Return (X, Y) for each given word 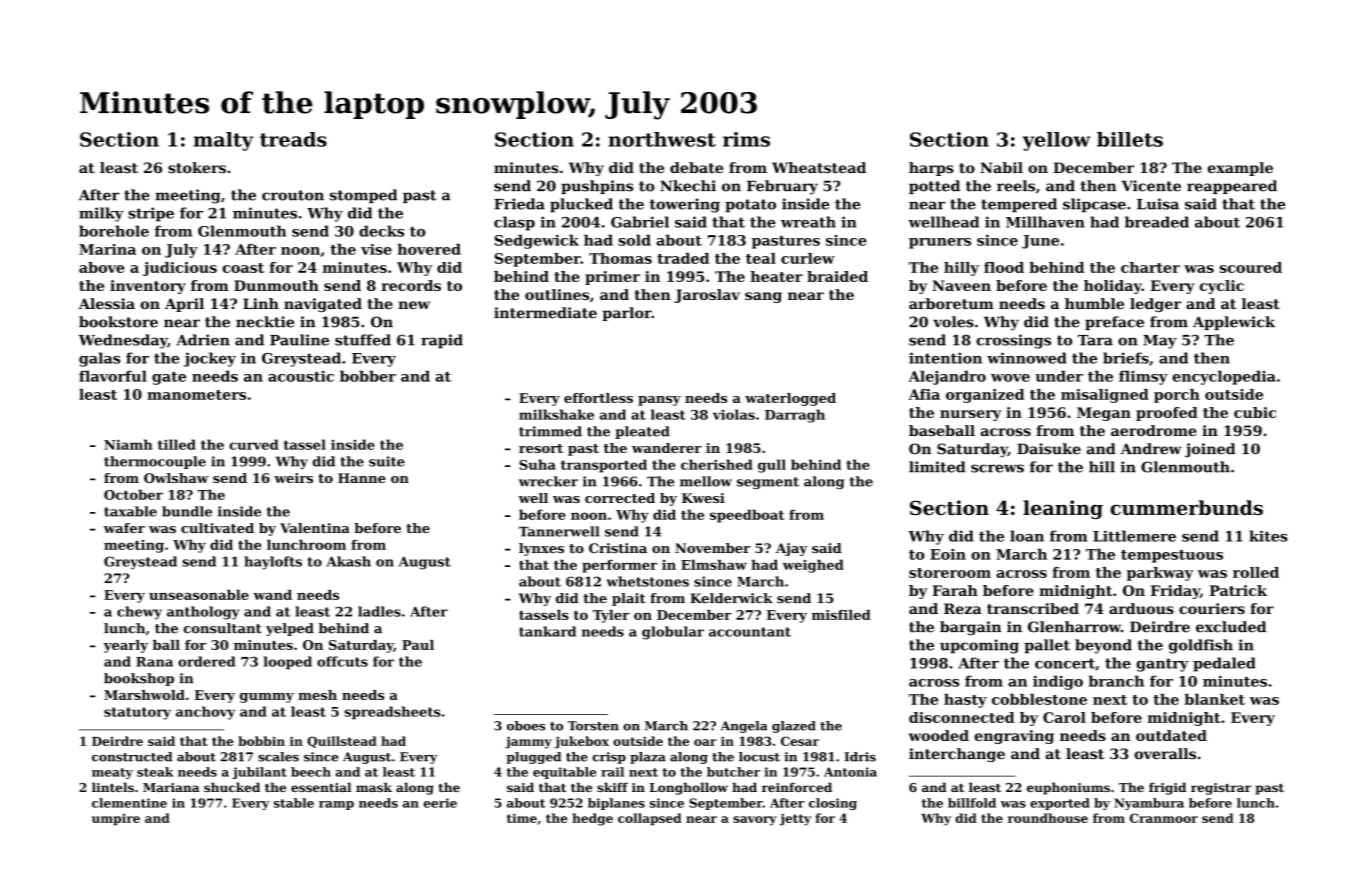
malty (224, 141)
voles (953, 322)
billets (1130, 139)
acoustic (301, 376)
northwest (662, 139)
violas (734, 414)
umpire (116, 819)
